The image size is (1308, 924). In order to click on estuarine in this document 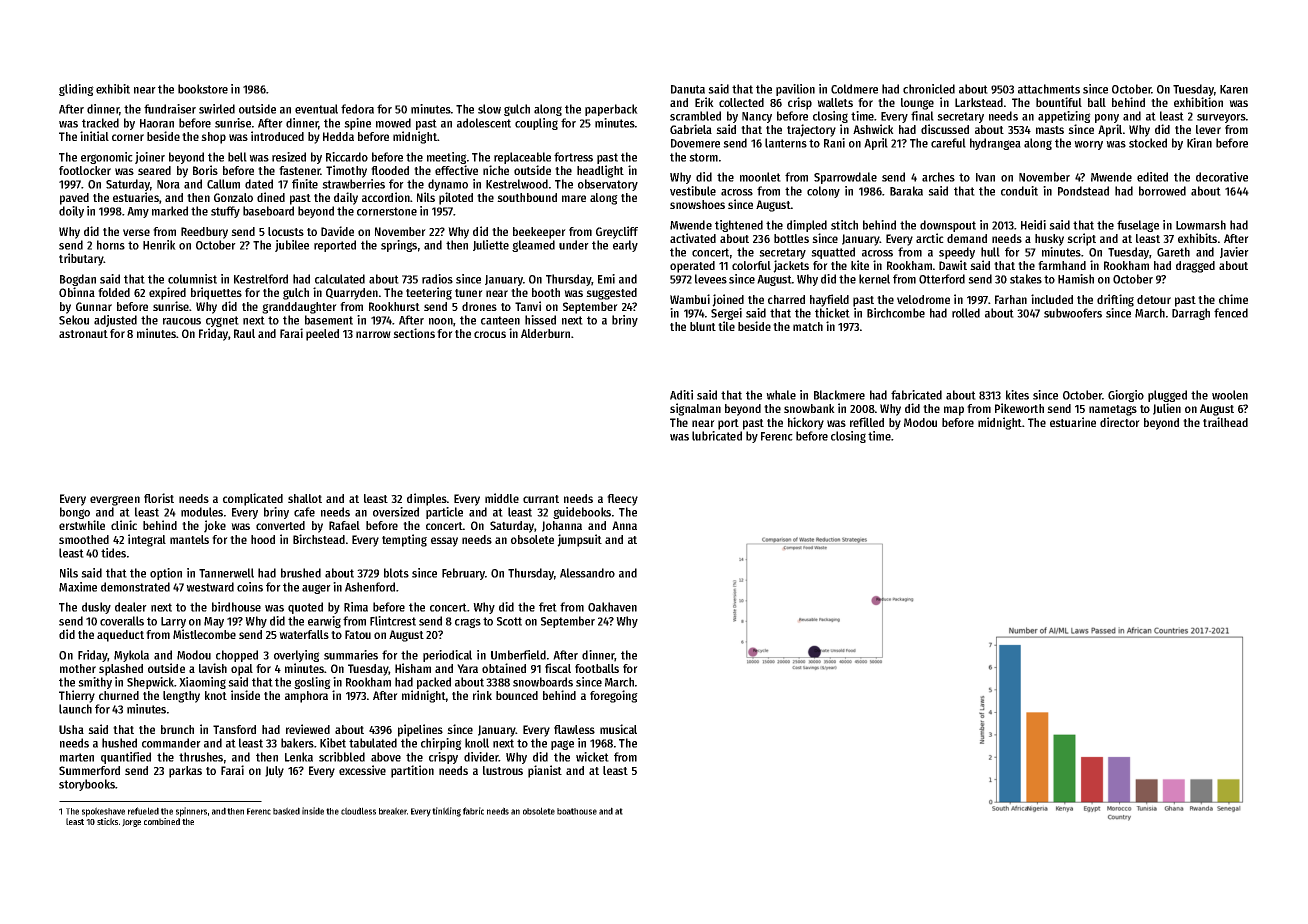, I will do `click(1073, 422)`.
